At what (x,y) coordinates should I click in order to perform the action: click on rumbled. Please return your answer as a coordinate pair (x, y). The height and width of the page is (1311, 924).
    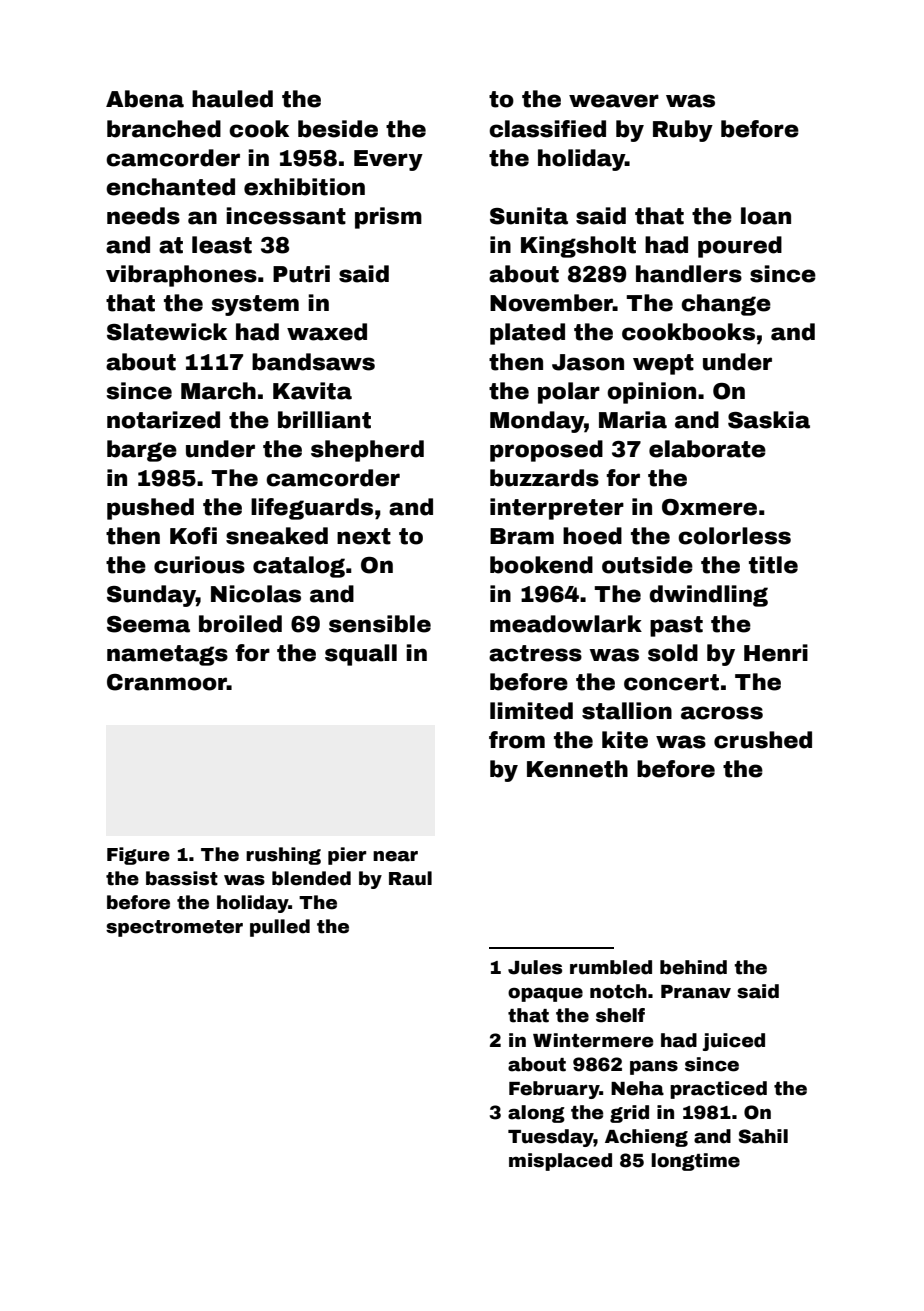
    Looking at the image, I should click on (611, 967).
